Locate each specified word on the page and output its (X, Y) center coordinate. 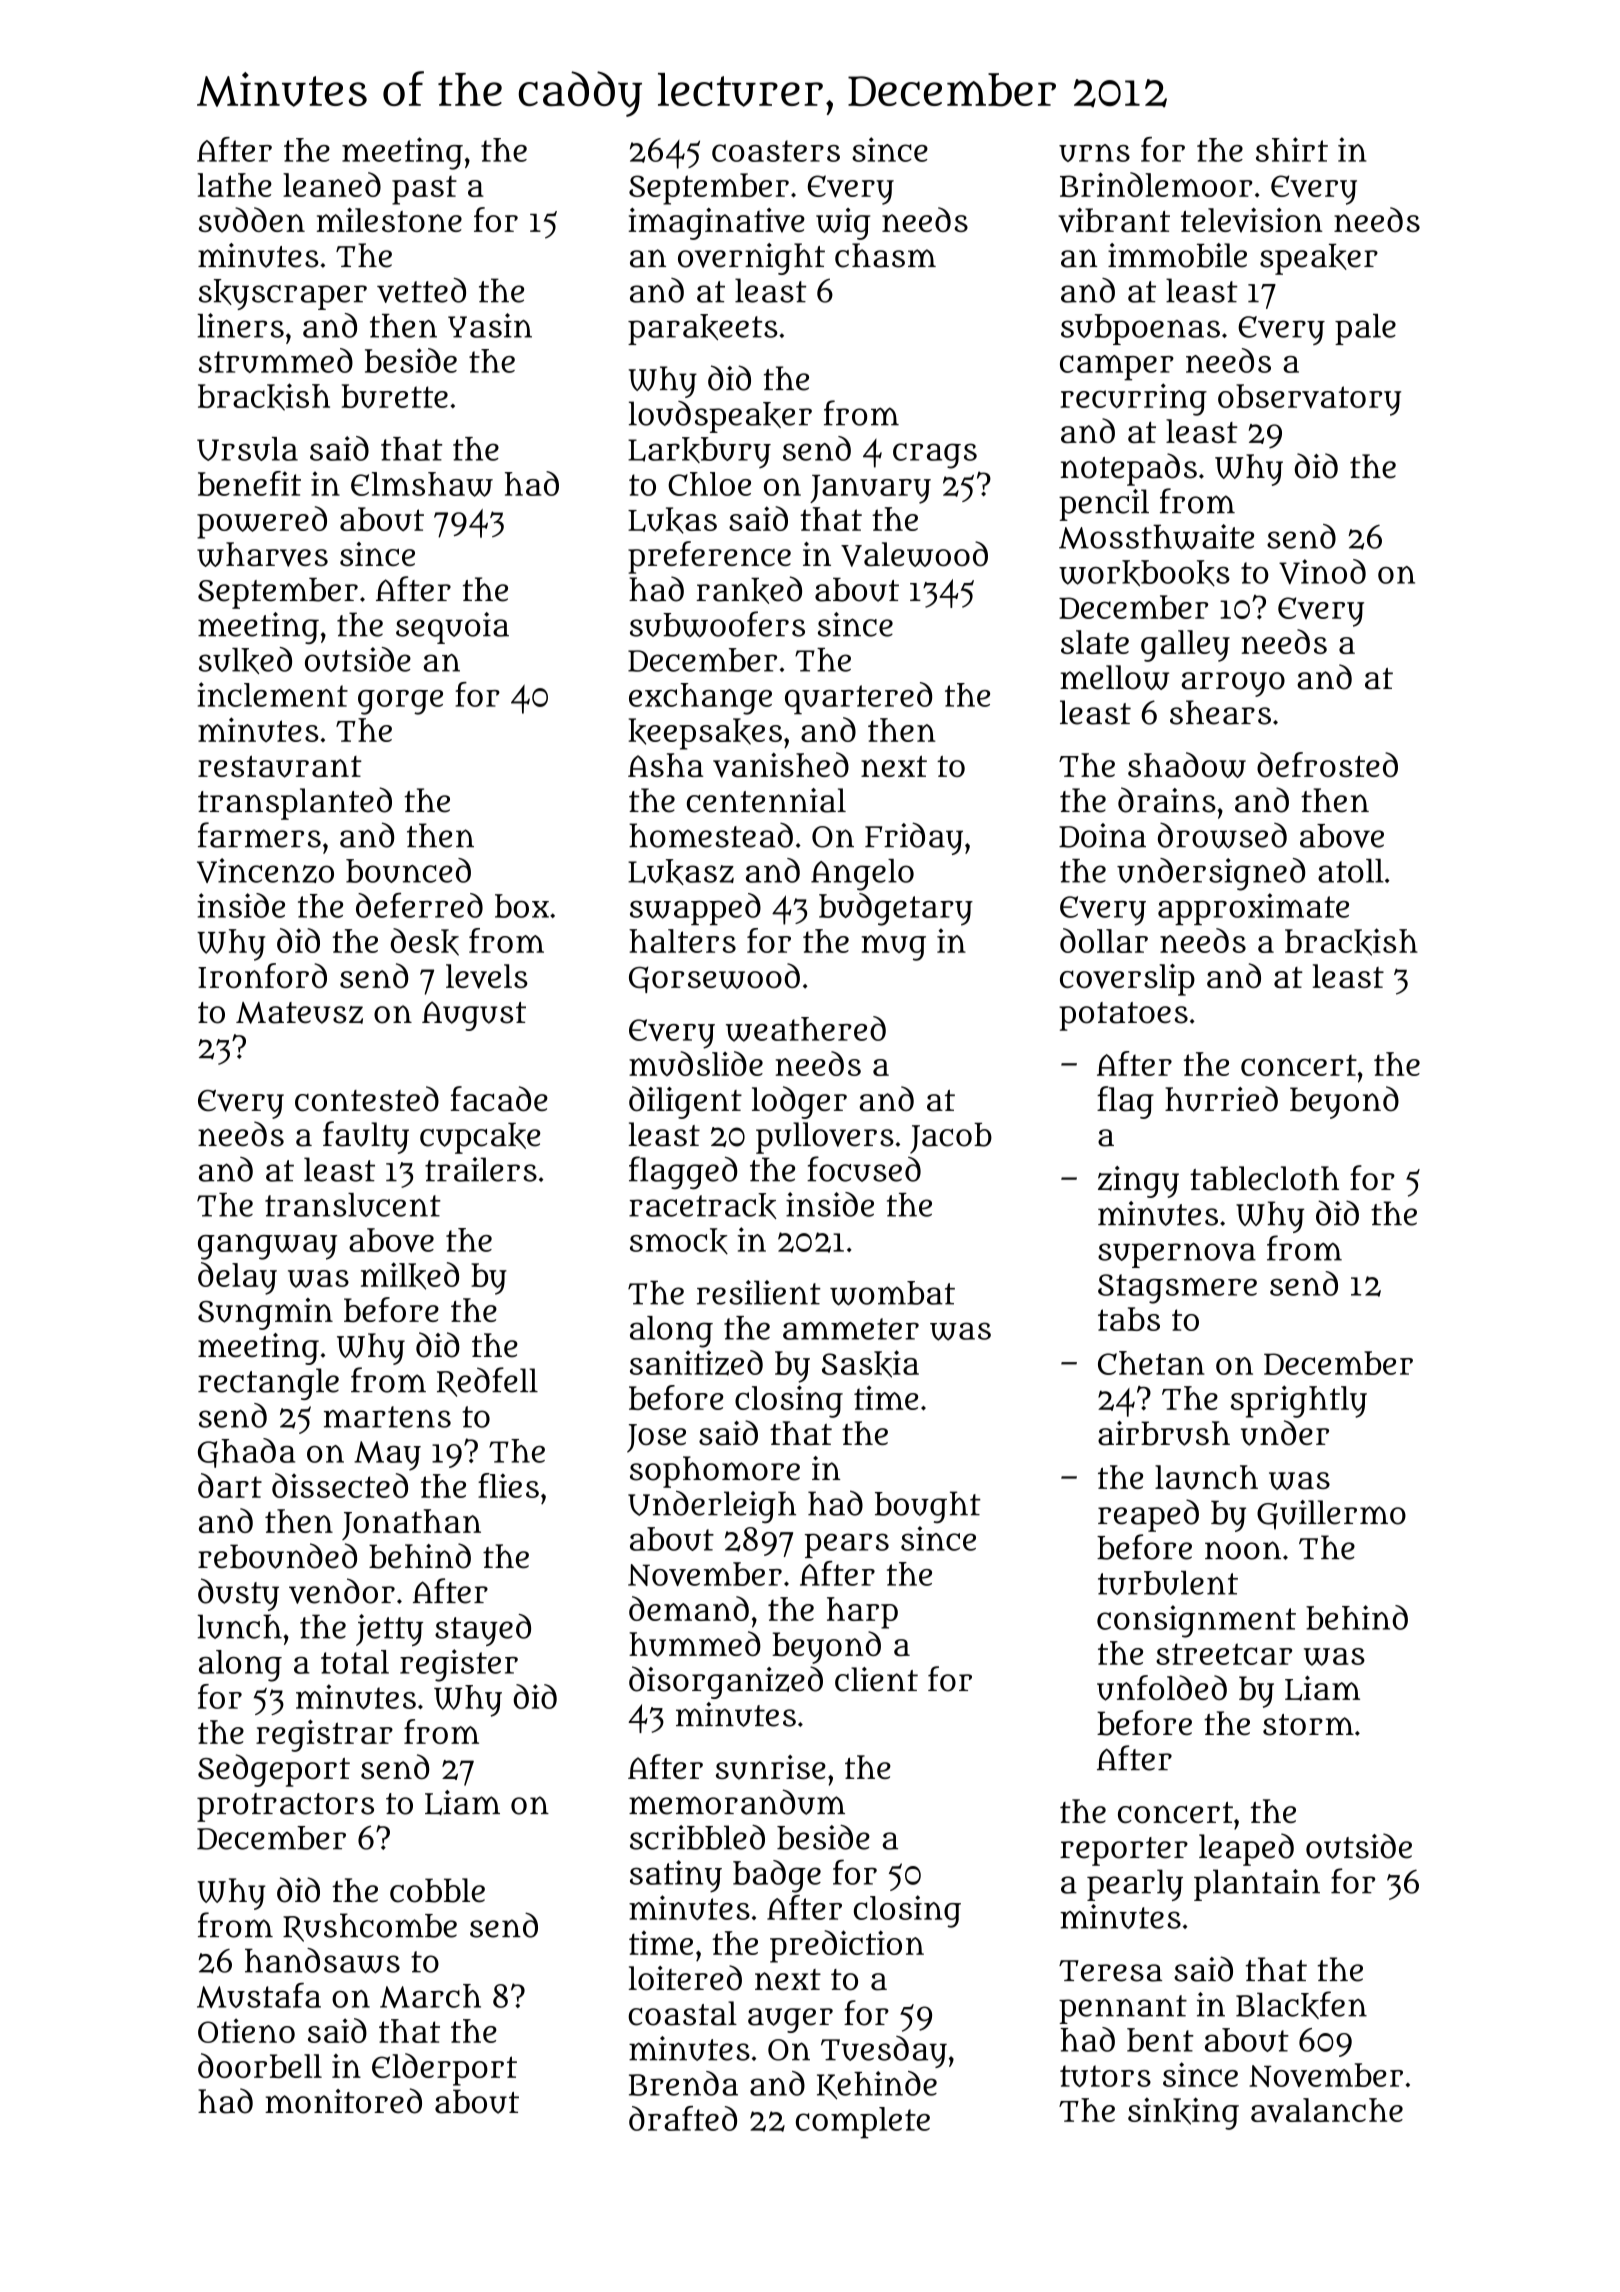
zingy (1138, 1182)
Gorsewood (714, 978)
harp (862, 1613)
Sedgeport (274, 1770)
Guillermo (1331, 1515)
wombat (892, 1293)
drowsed (1222, 835)
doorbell (260, 2065)
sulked (245, 660)
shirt (1292, 149)
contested (367, 1099)
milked (410, 1276)
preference (709, 557)
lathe (235, 185)
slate (1095, 642)
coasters (776, 151)
